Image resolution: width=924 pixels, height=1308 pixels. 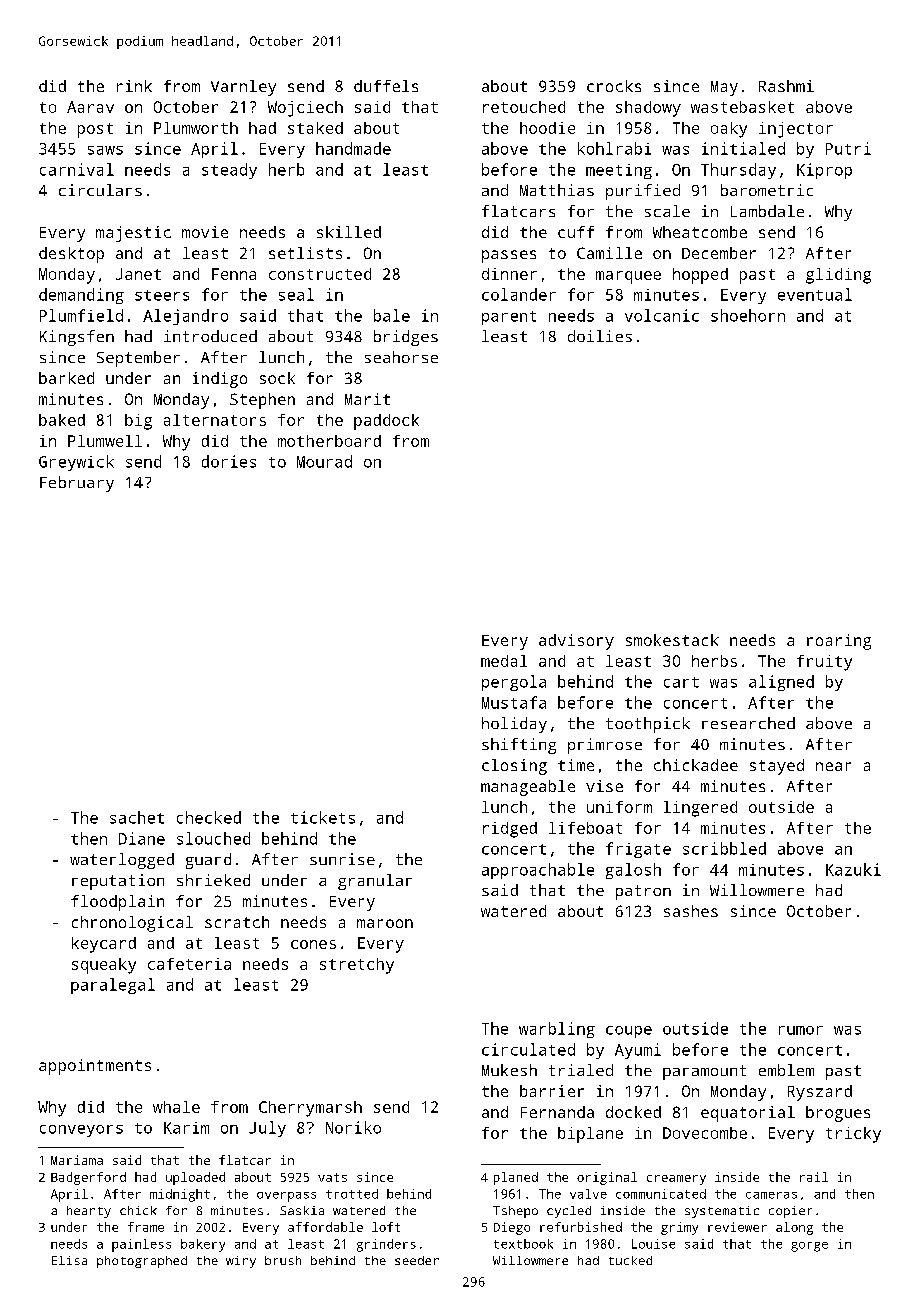 What do you see at coordinates (524, 107) in the screenshot?
I see `retouched` at bounding box center [524, 107].
